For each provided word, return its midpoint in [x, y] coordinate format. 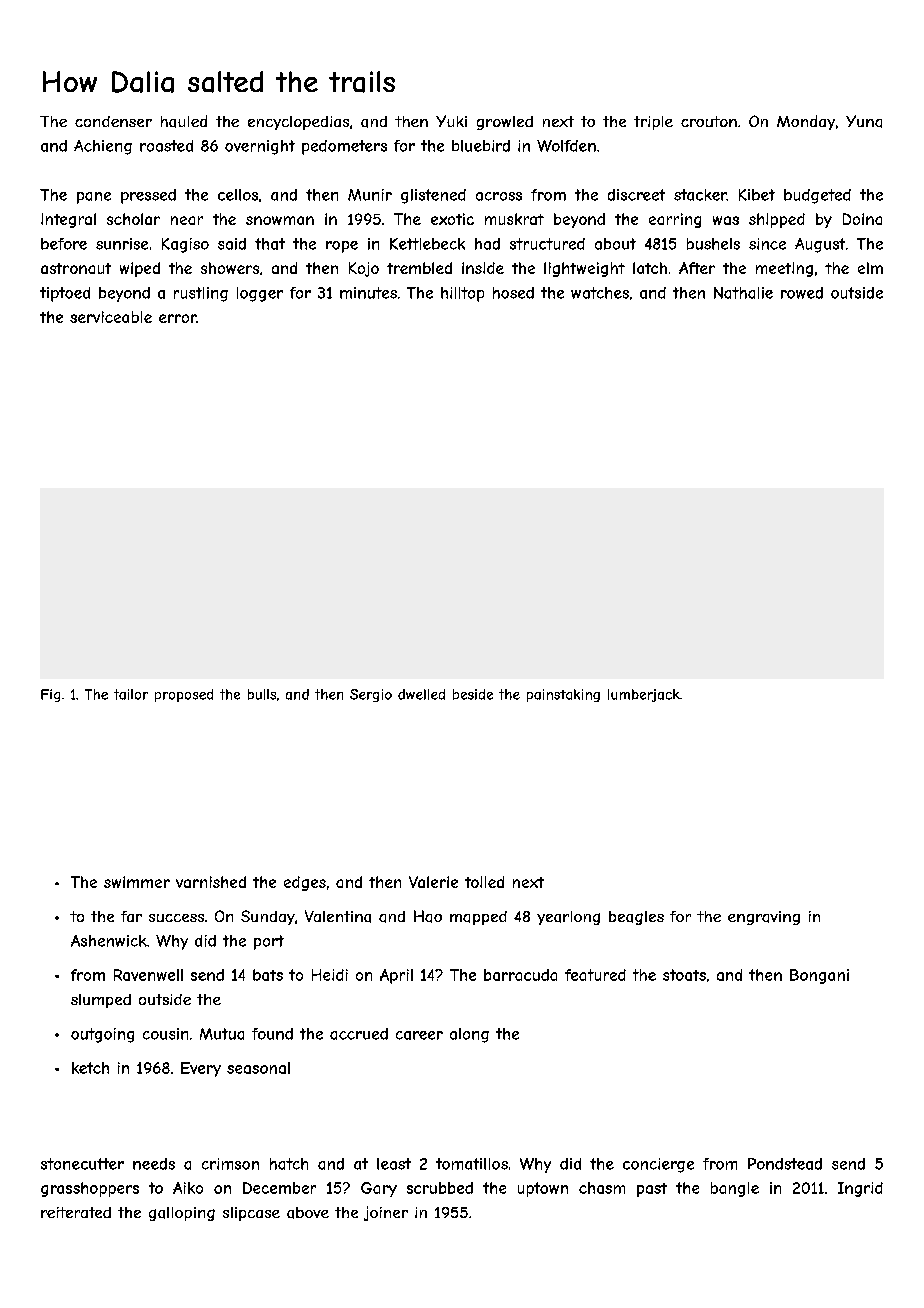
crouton [709, 121]
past [652, 1190]
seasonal [258, 1068]
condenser [113, 121]
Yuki [451, 121]
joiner [386, 1213]
